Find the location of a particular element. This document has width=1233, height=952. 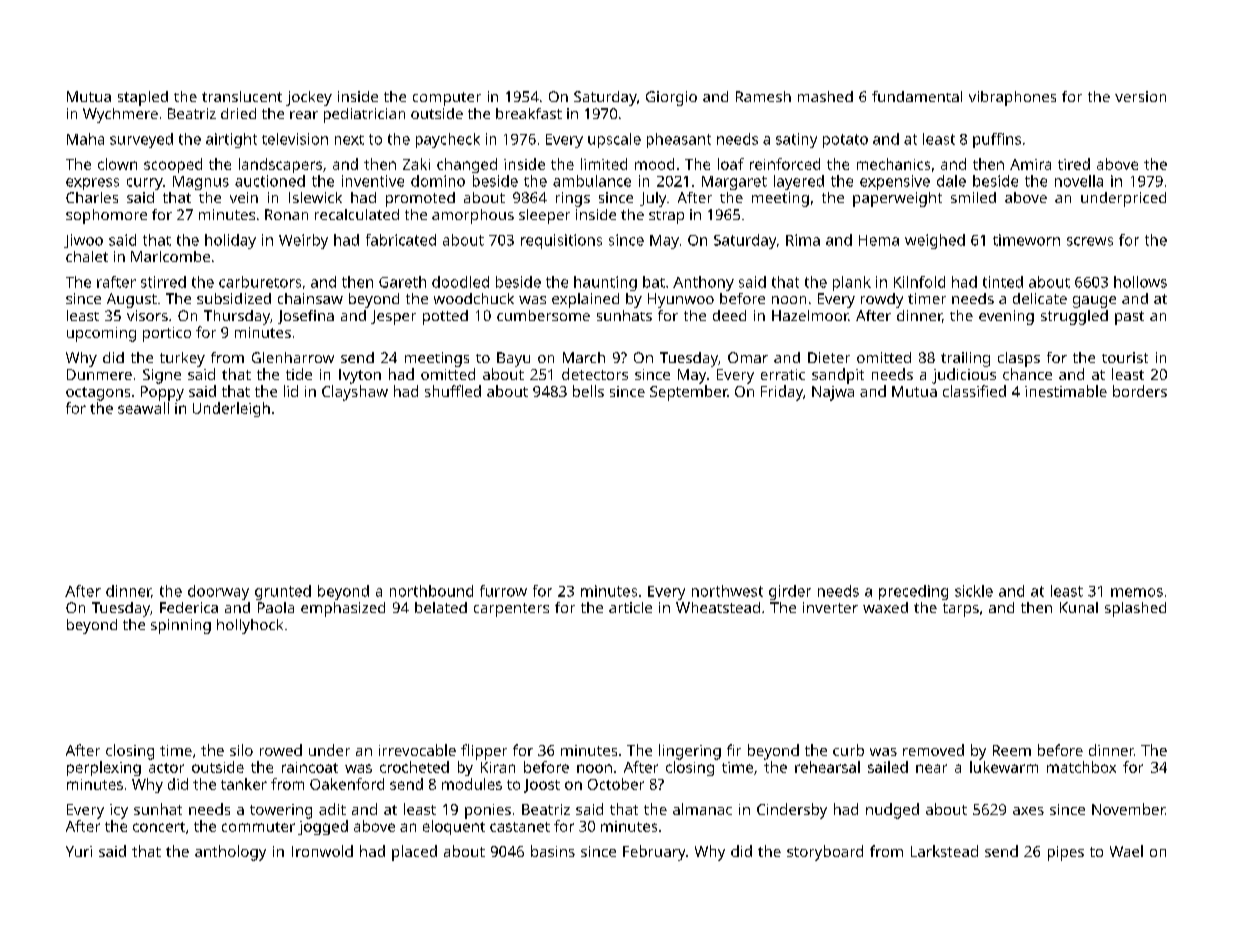

vibraphones is located at coordinates (1012, 98).
